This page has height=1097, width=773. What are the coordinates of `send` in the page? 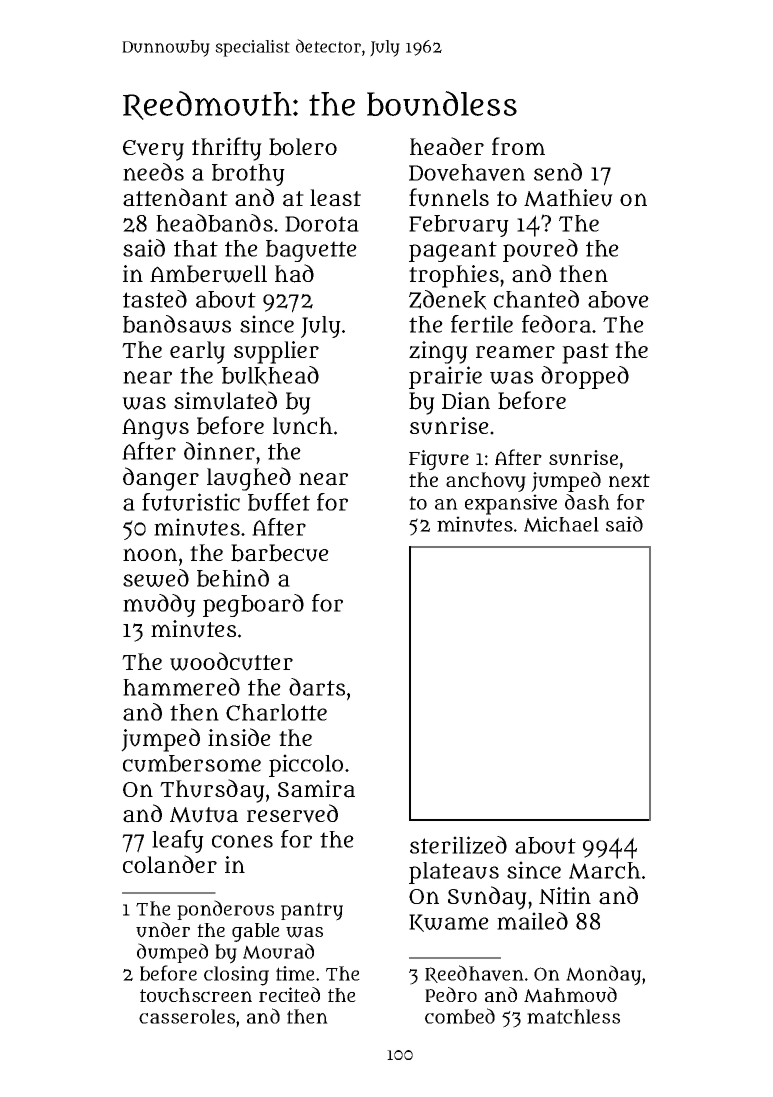 It's located at (558, 172).
